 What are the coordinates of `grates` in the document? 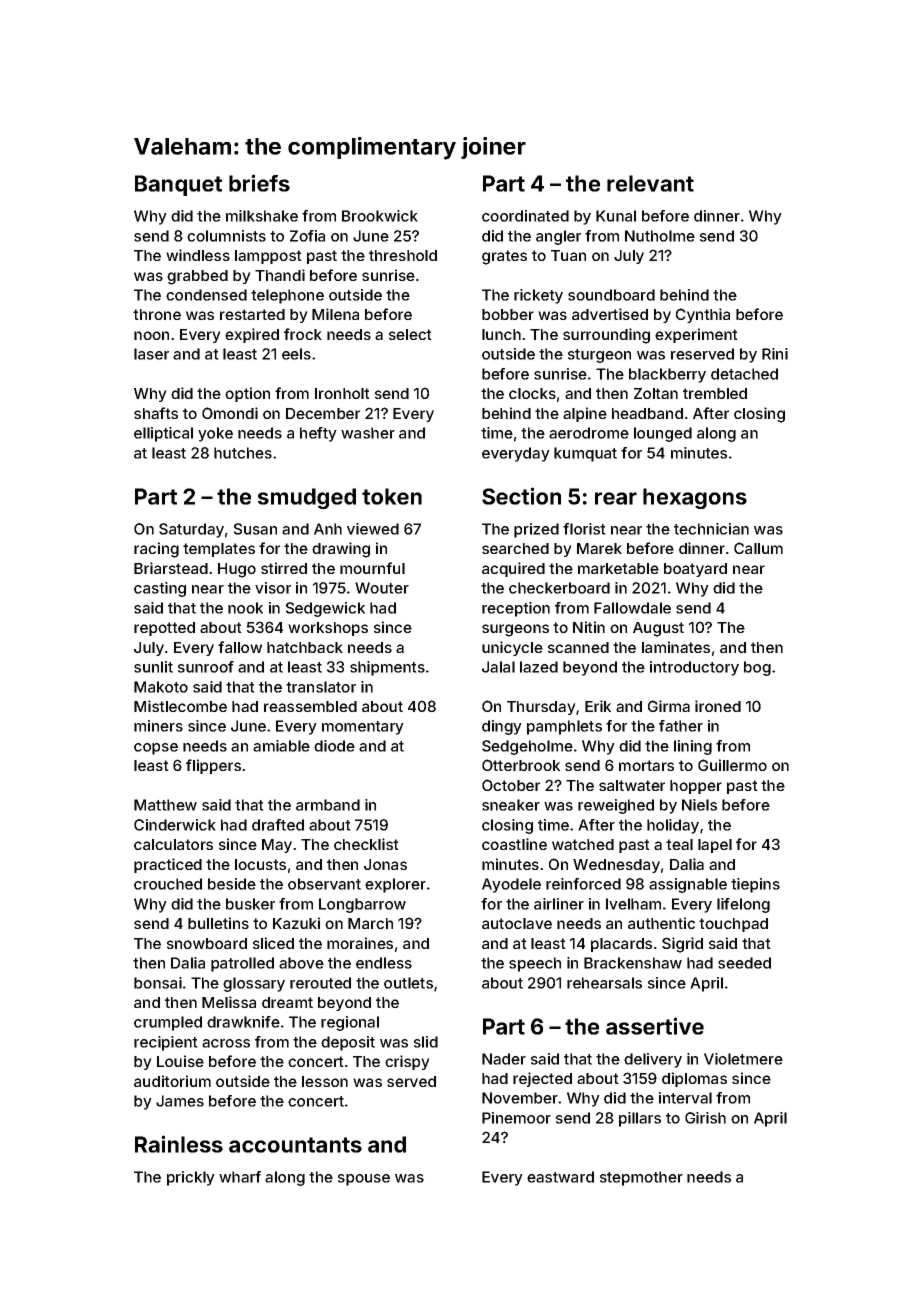 It's located at (504, 257).
